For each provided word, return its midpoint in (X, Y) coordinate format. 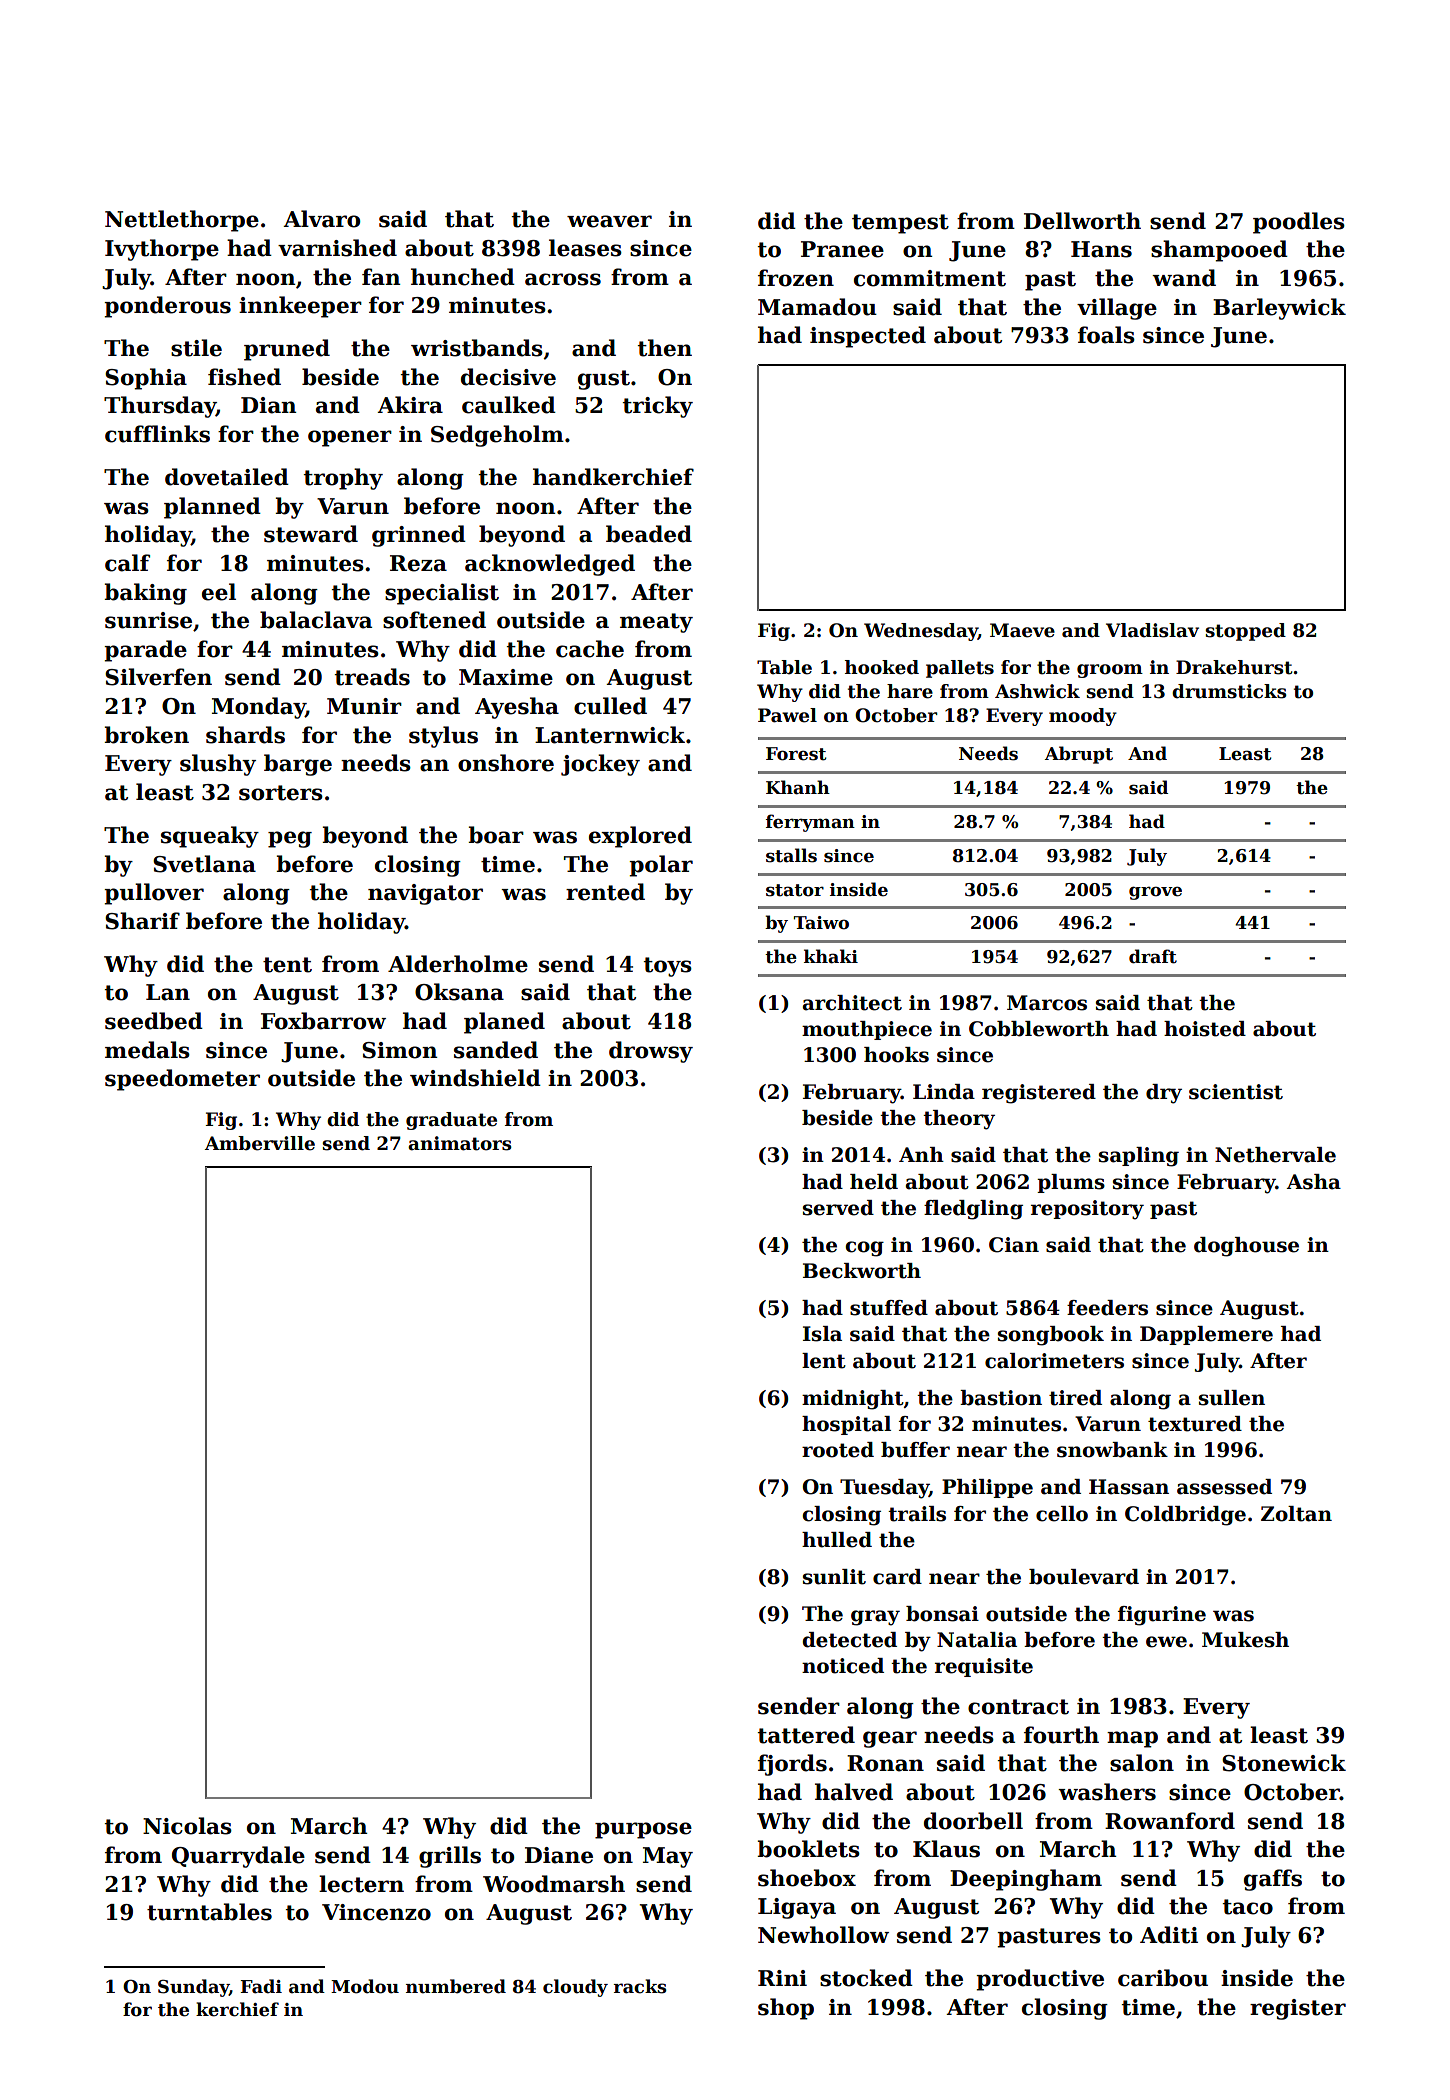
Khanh (798, 787)
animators (460, 1143)
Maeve (1022, 630)
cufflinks (157, 434)
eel (219, 592)
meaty (656, 623)
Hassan (1129, 1487)
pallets (960, 669)
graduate (451, 1121)
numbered (456, 1986)
